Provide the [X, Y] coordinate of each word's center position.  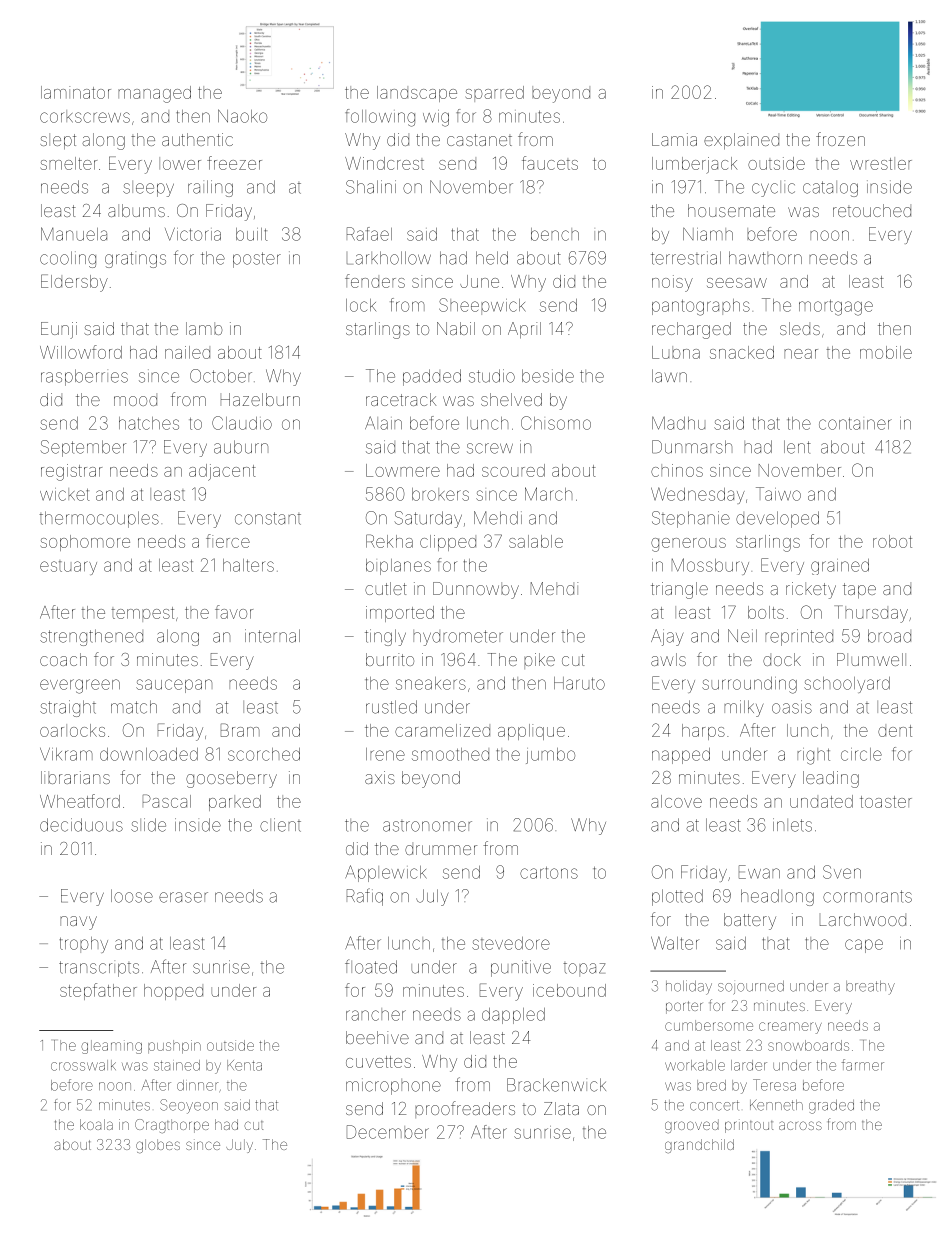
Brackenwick [556, 1085]
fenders [375, 281]
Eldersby [74, 283]
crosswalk [83, 1065]
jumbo [550, 756]
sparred [495, 94]
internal [272, 636]
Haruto [579, 683]
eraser [183, 897]
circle [861, 754]
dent [895, 731]
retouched [872, 210]
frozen [840, 139]
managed [154, 94]
